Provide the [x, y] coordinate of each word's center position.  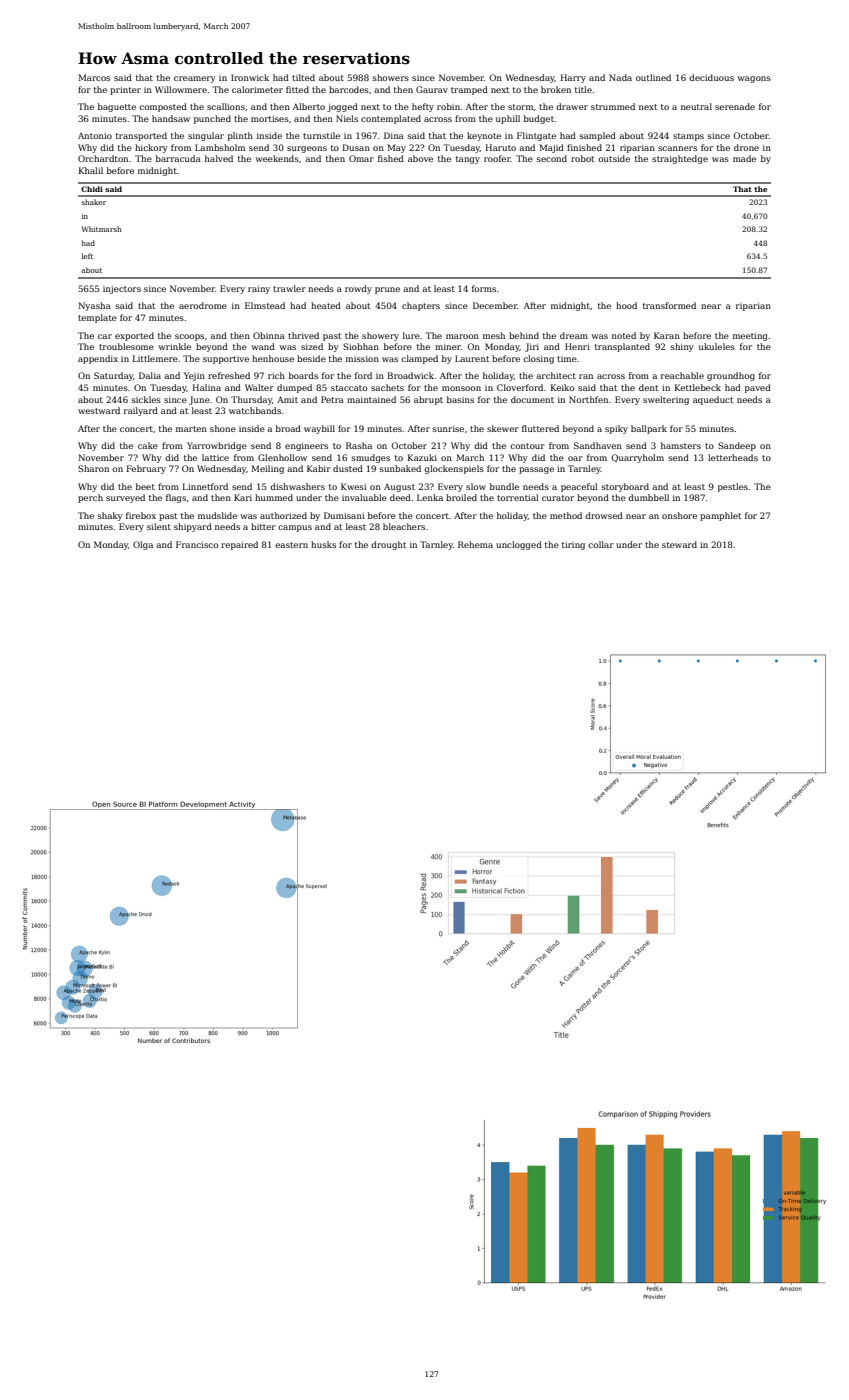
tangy [468, 160]
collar [601, 544]
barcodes [349, 89]
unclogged [519, 545]
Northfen [588, 399]
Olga [143, 545]
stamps [688, 137]
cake [148, 445]
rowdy [358, 289]
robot [583, 158]
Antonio [95, 136]
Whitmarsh [102, 229]
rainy [259, 290]
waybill [319, 429]
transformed [669, 305]
